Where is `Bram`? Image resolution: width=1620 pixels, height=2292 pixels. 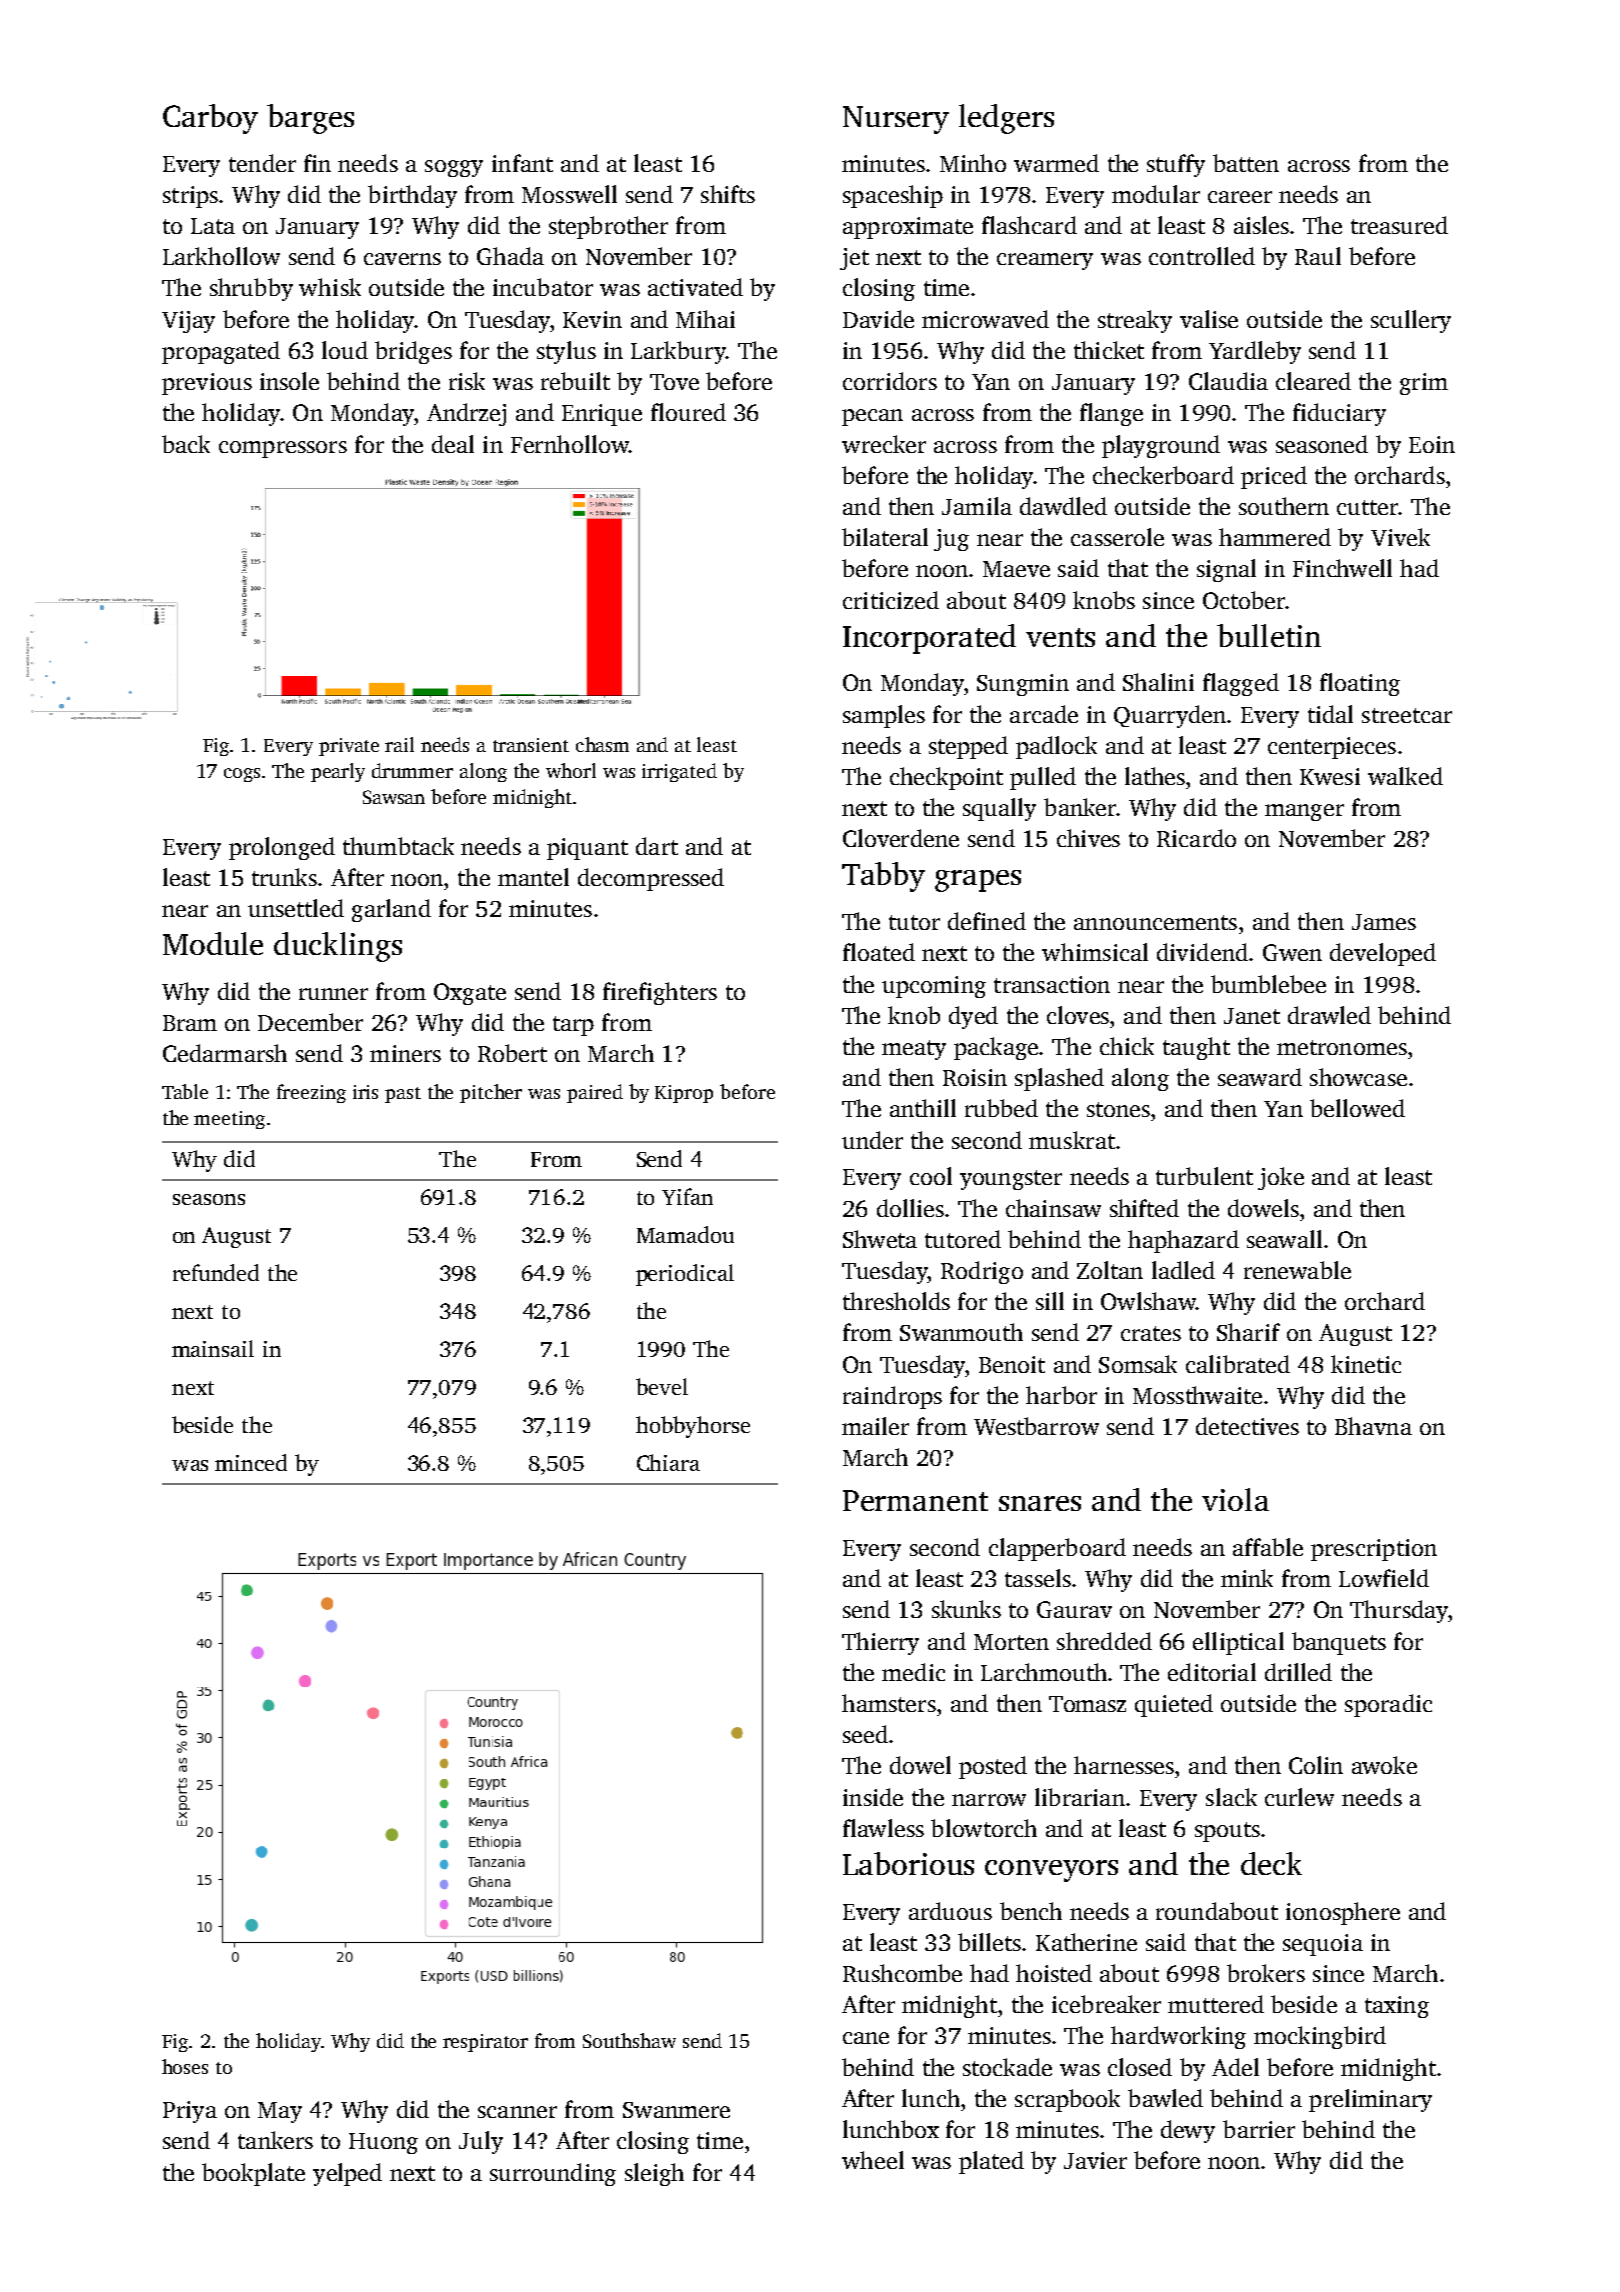
Bram is located at coordinates (190, 1023).
